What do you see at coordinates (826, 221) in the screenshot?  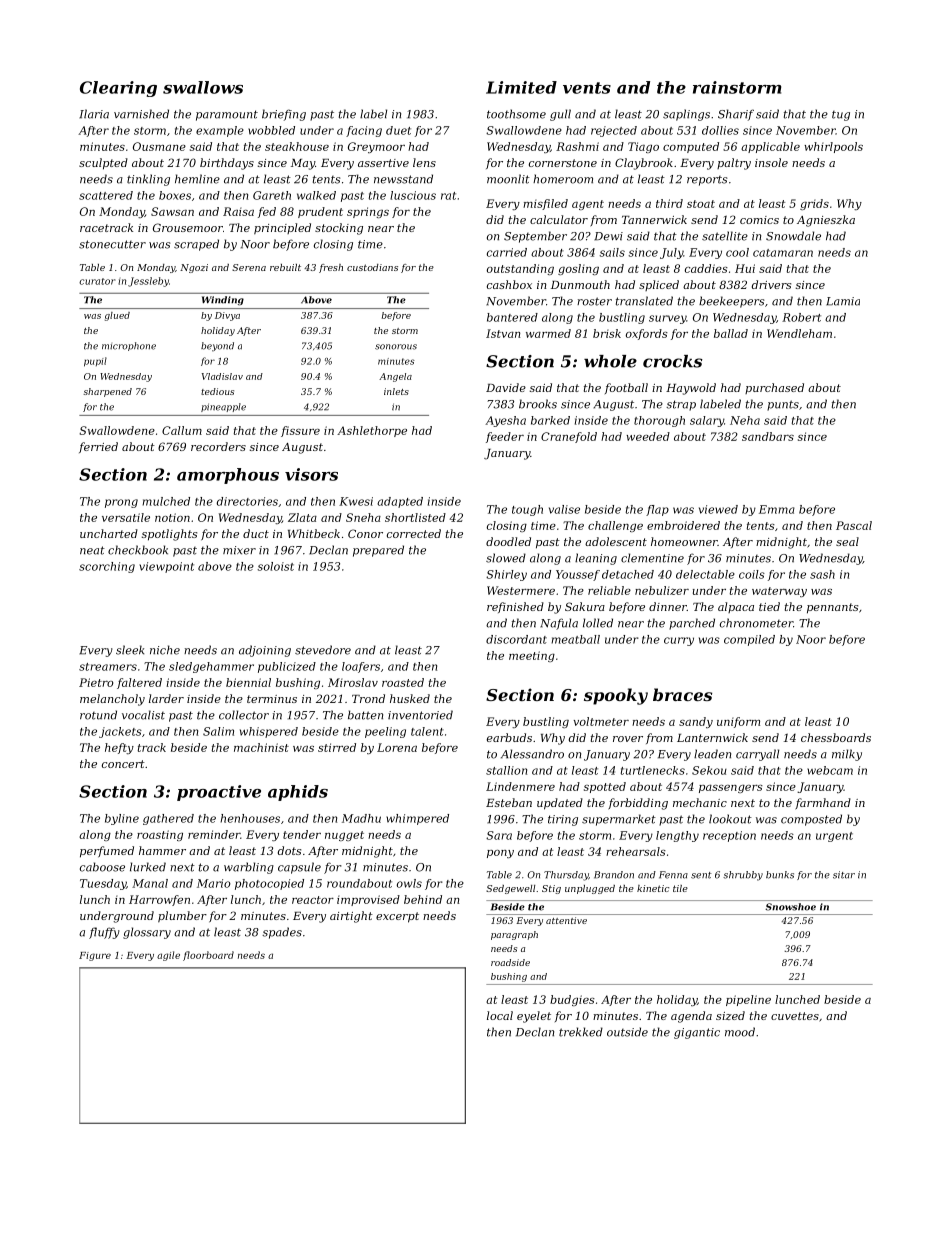 I see `Agnieszka` at bounding box center [826, 221].
